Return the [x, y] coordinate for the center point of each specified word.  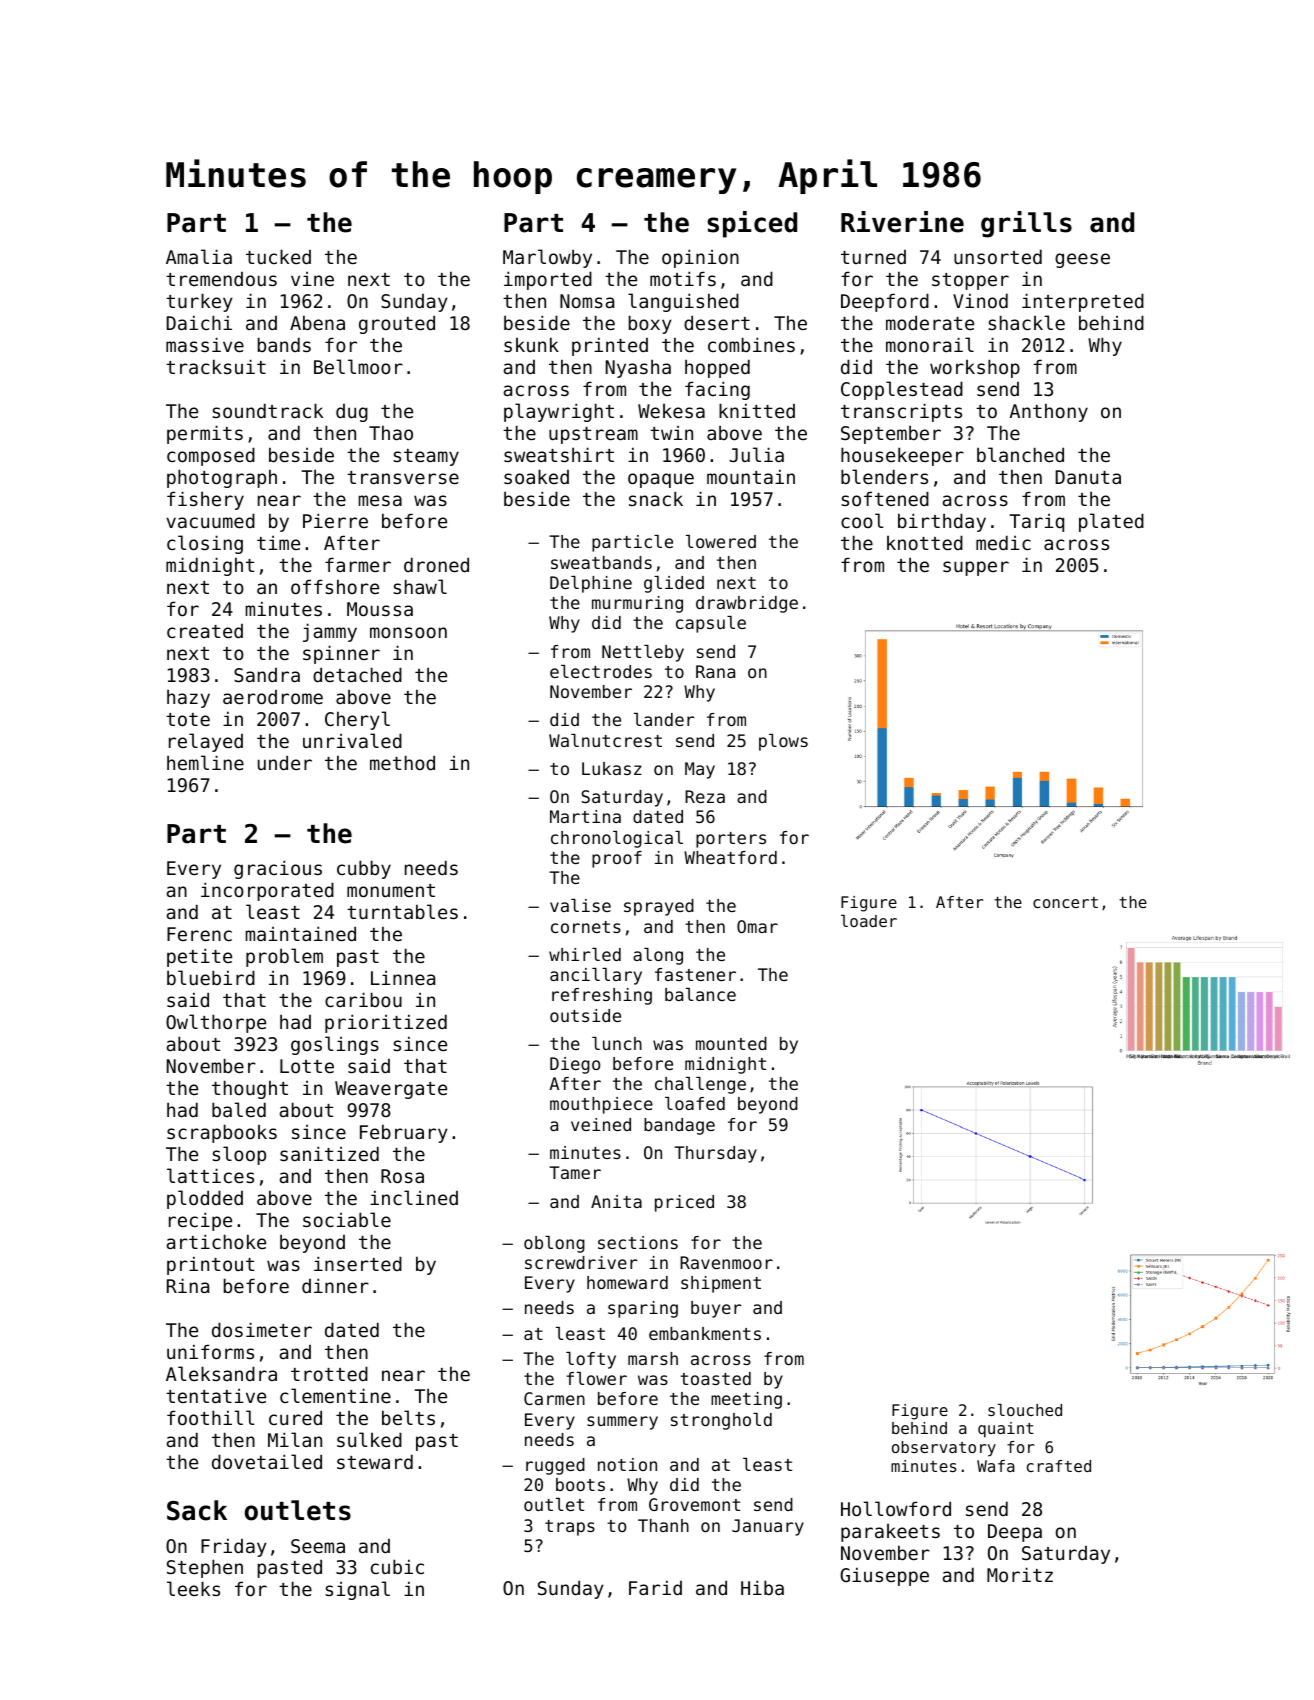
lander [664, 719]
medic [1003, 542]
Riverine [902, 222]
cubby [364, 869]
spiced [752, 224]
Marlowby [547, 258]
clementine [335, 1395]
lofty [591, 1360]
